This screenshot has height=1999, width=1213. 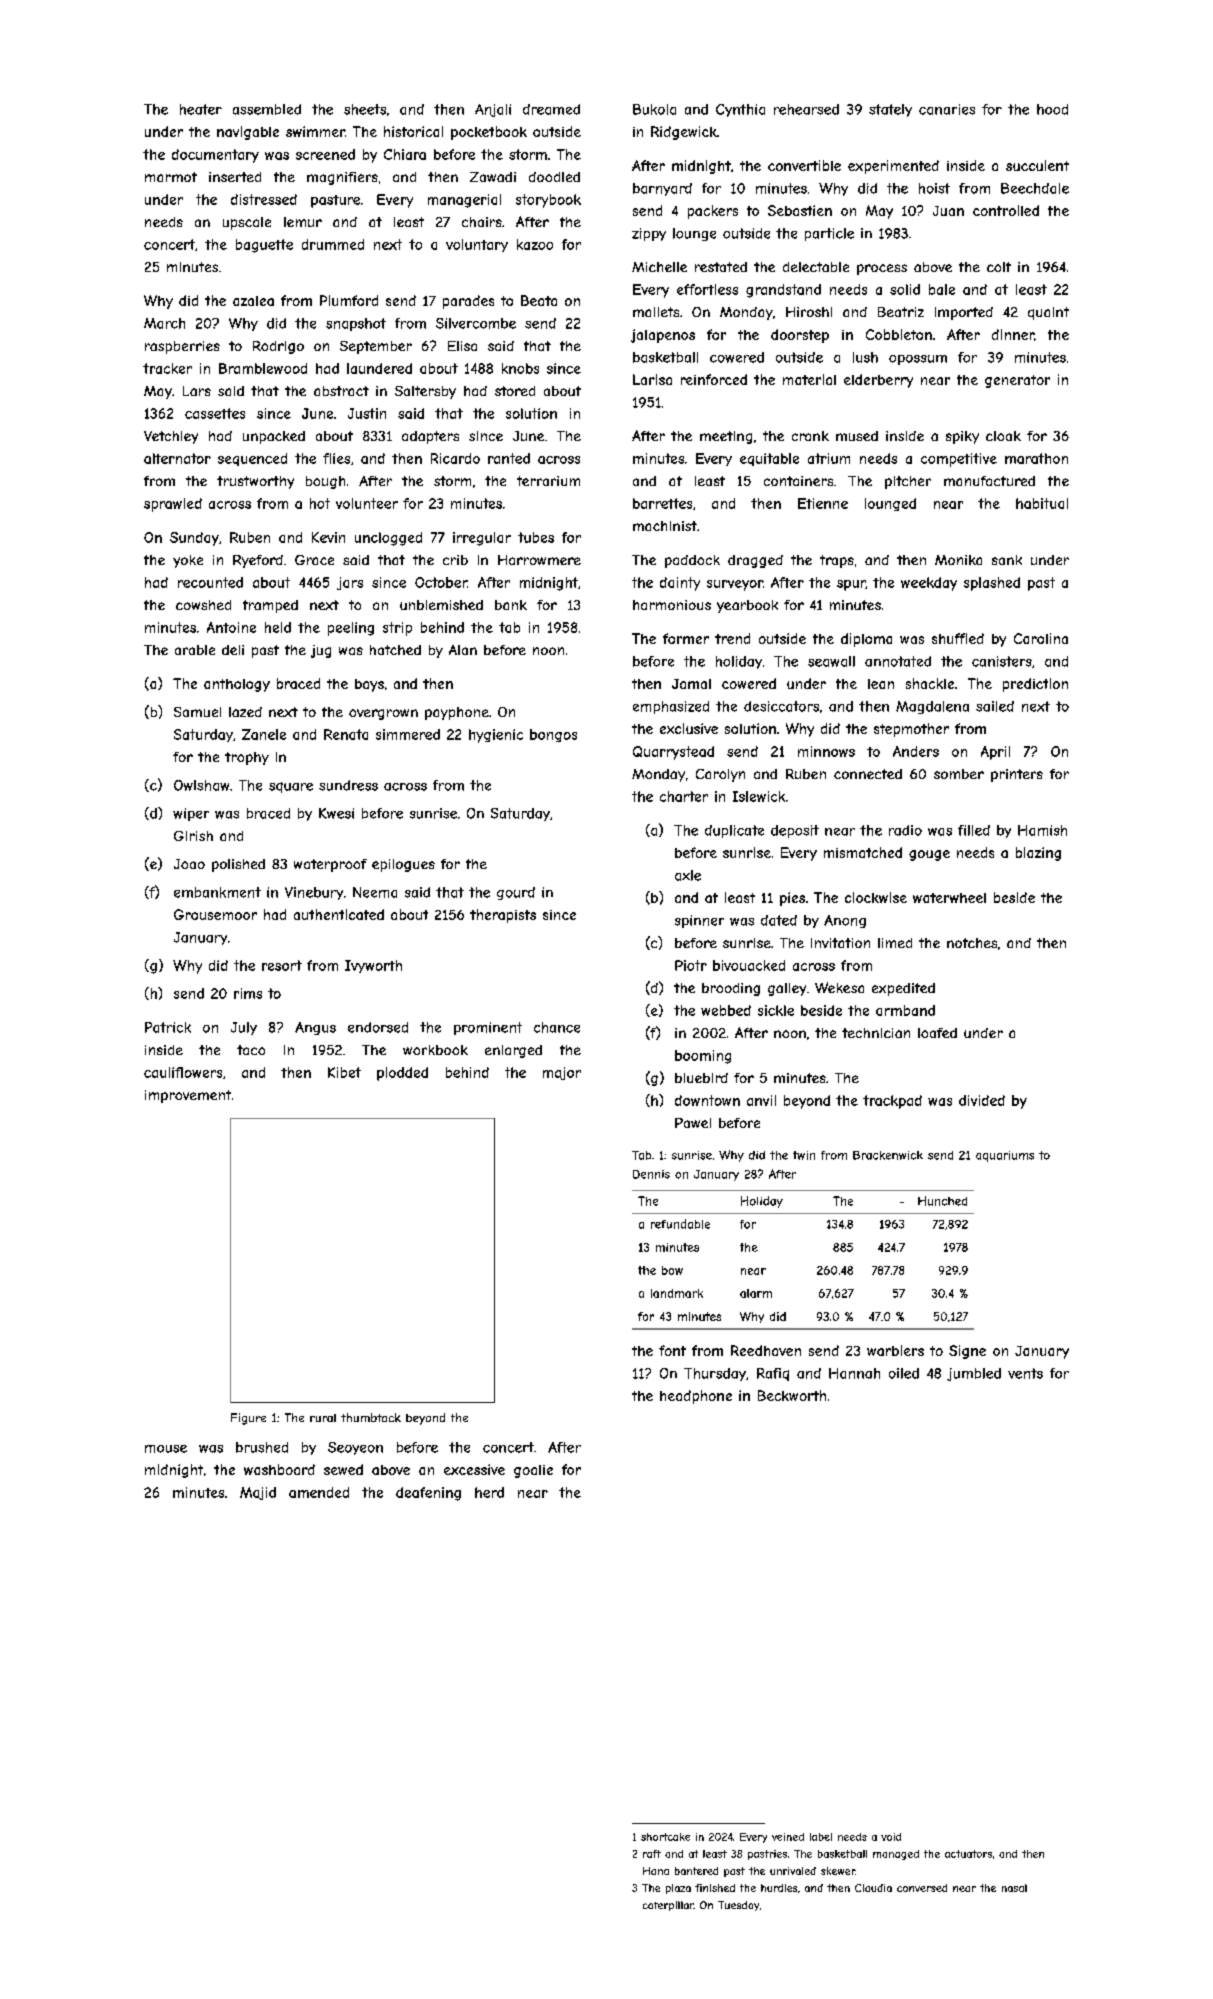 I want to click on assembled, so click(x=267, y=109).
